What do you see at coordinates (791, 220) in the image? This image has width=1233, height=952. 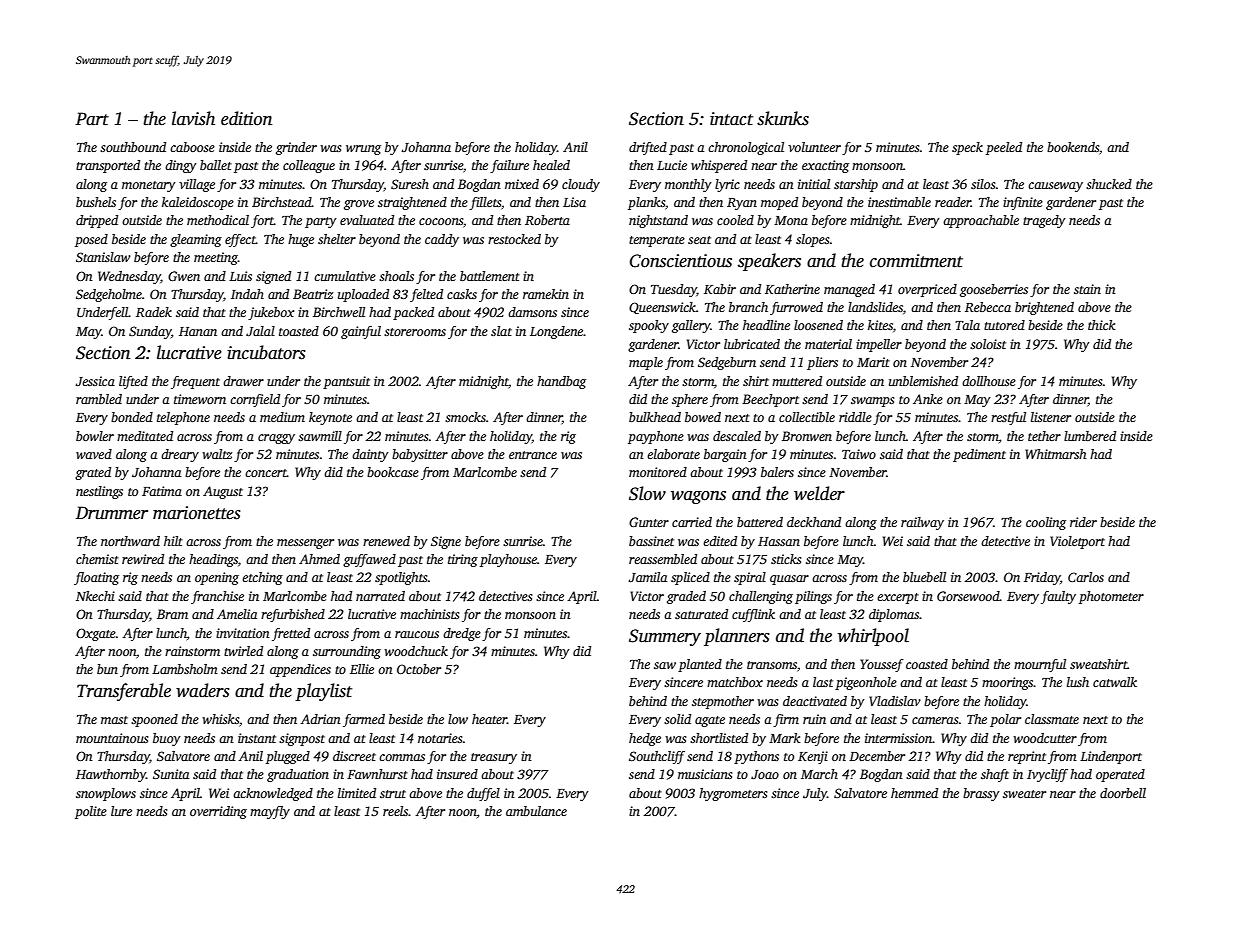 I see `Mona` at bounding box center [791, 220].
